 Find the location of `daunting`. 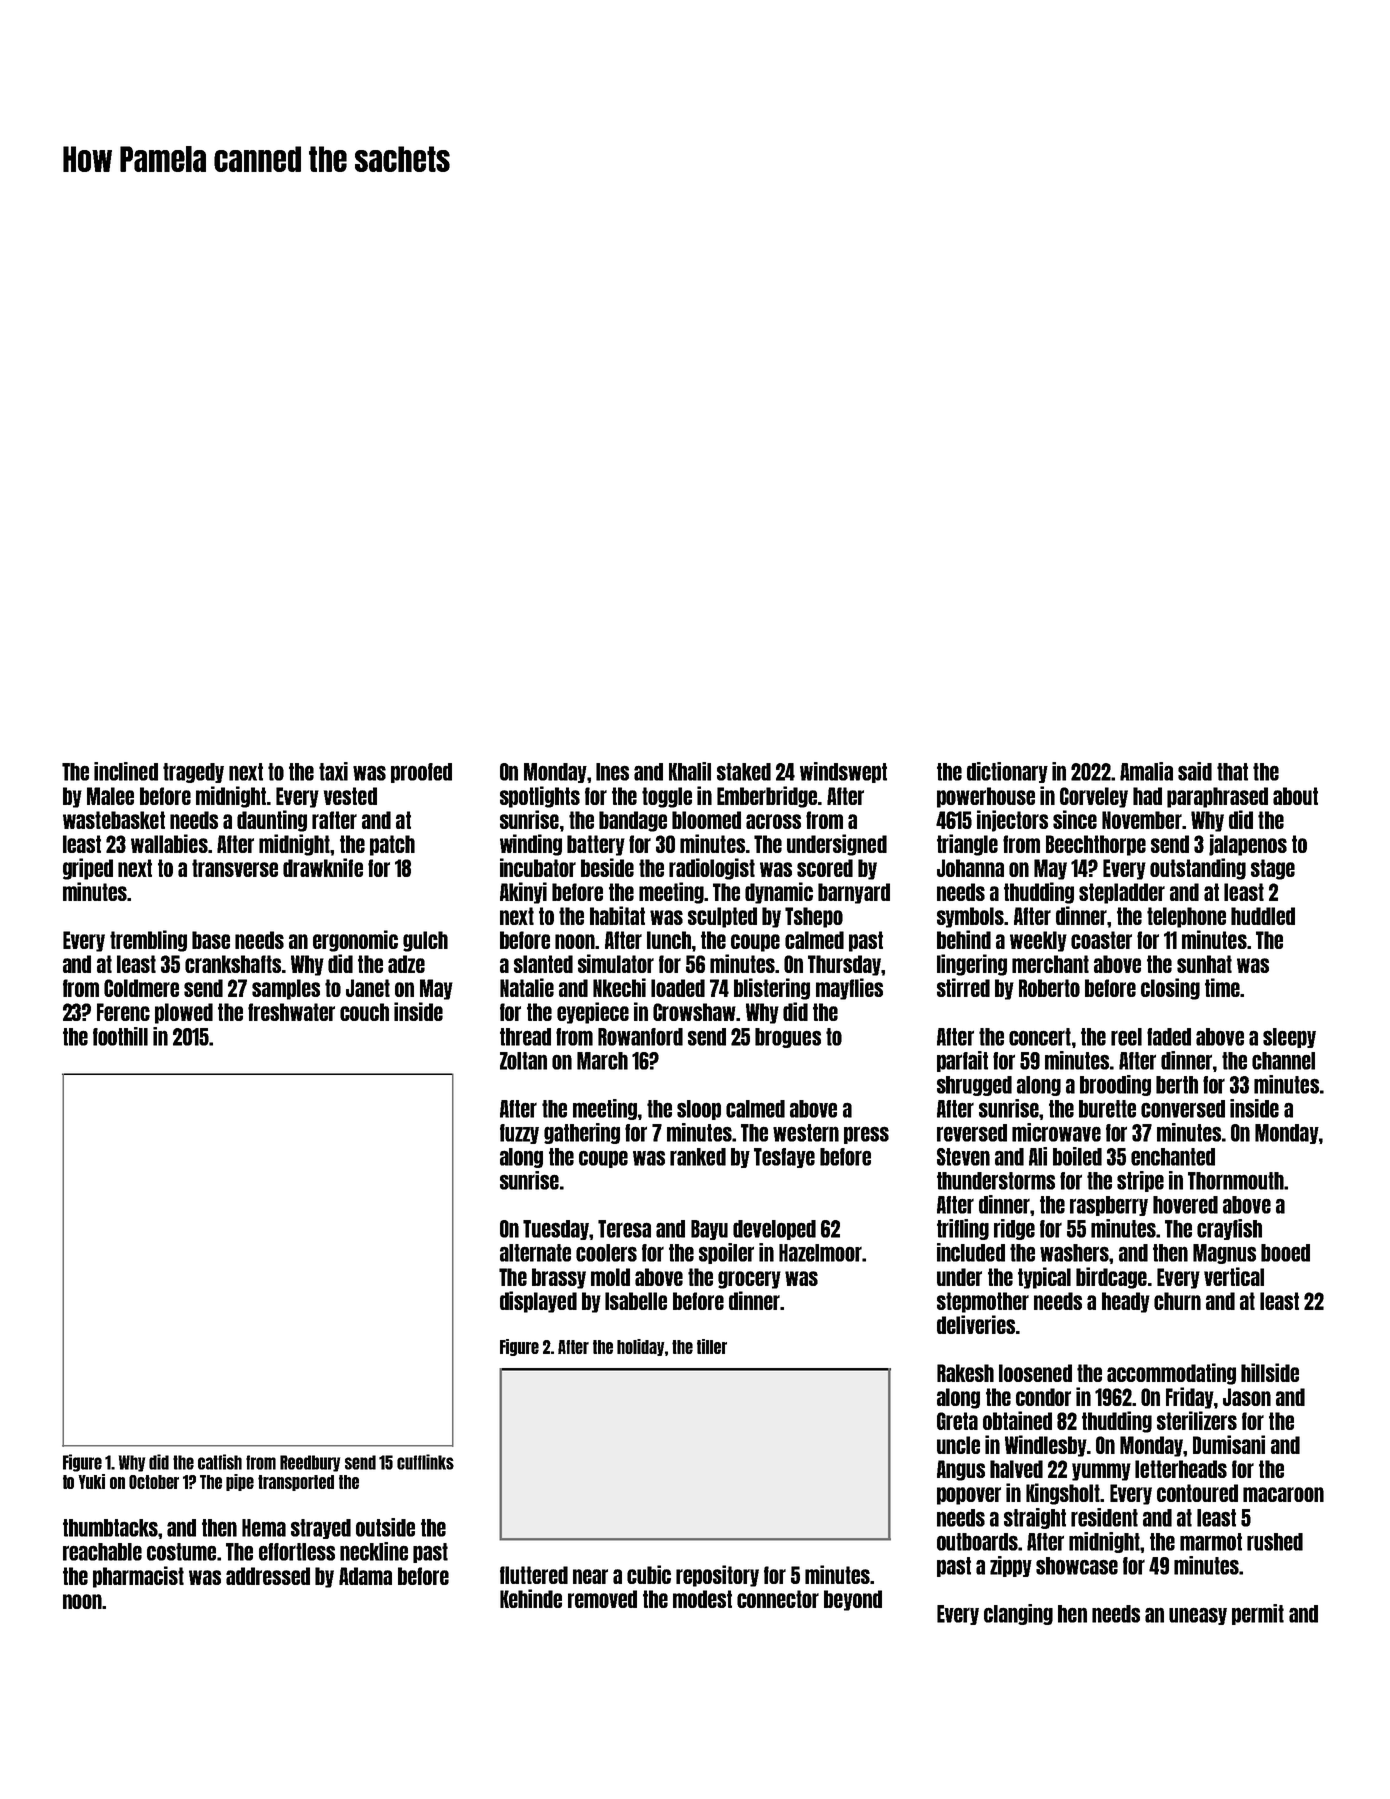

daunting is located at coordinates (272, 821).
